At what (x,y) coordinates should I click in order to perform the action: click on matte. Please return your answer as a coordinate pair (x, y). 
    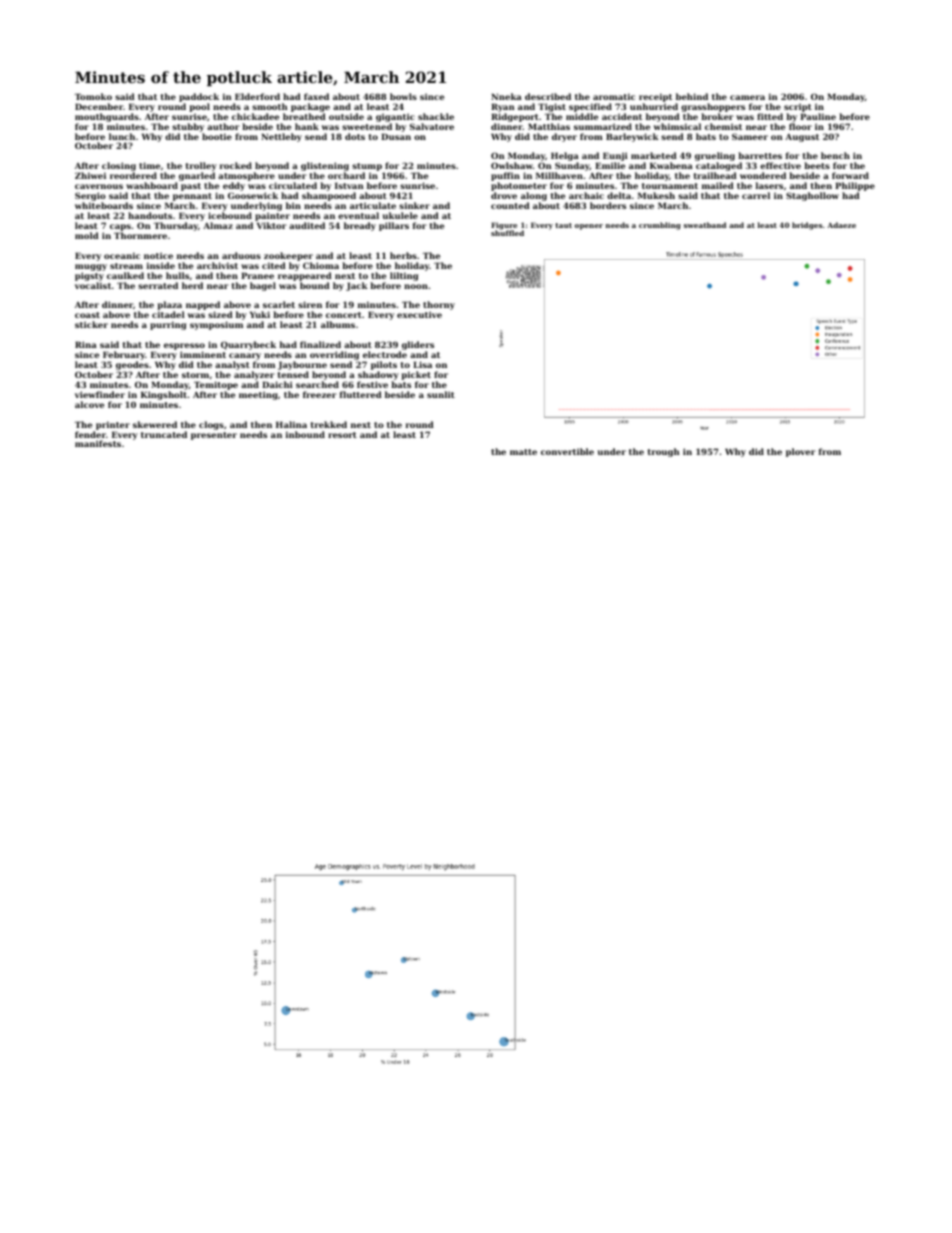
    Looking at the image, I should click on (523, 452).
